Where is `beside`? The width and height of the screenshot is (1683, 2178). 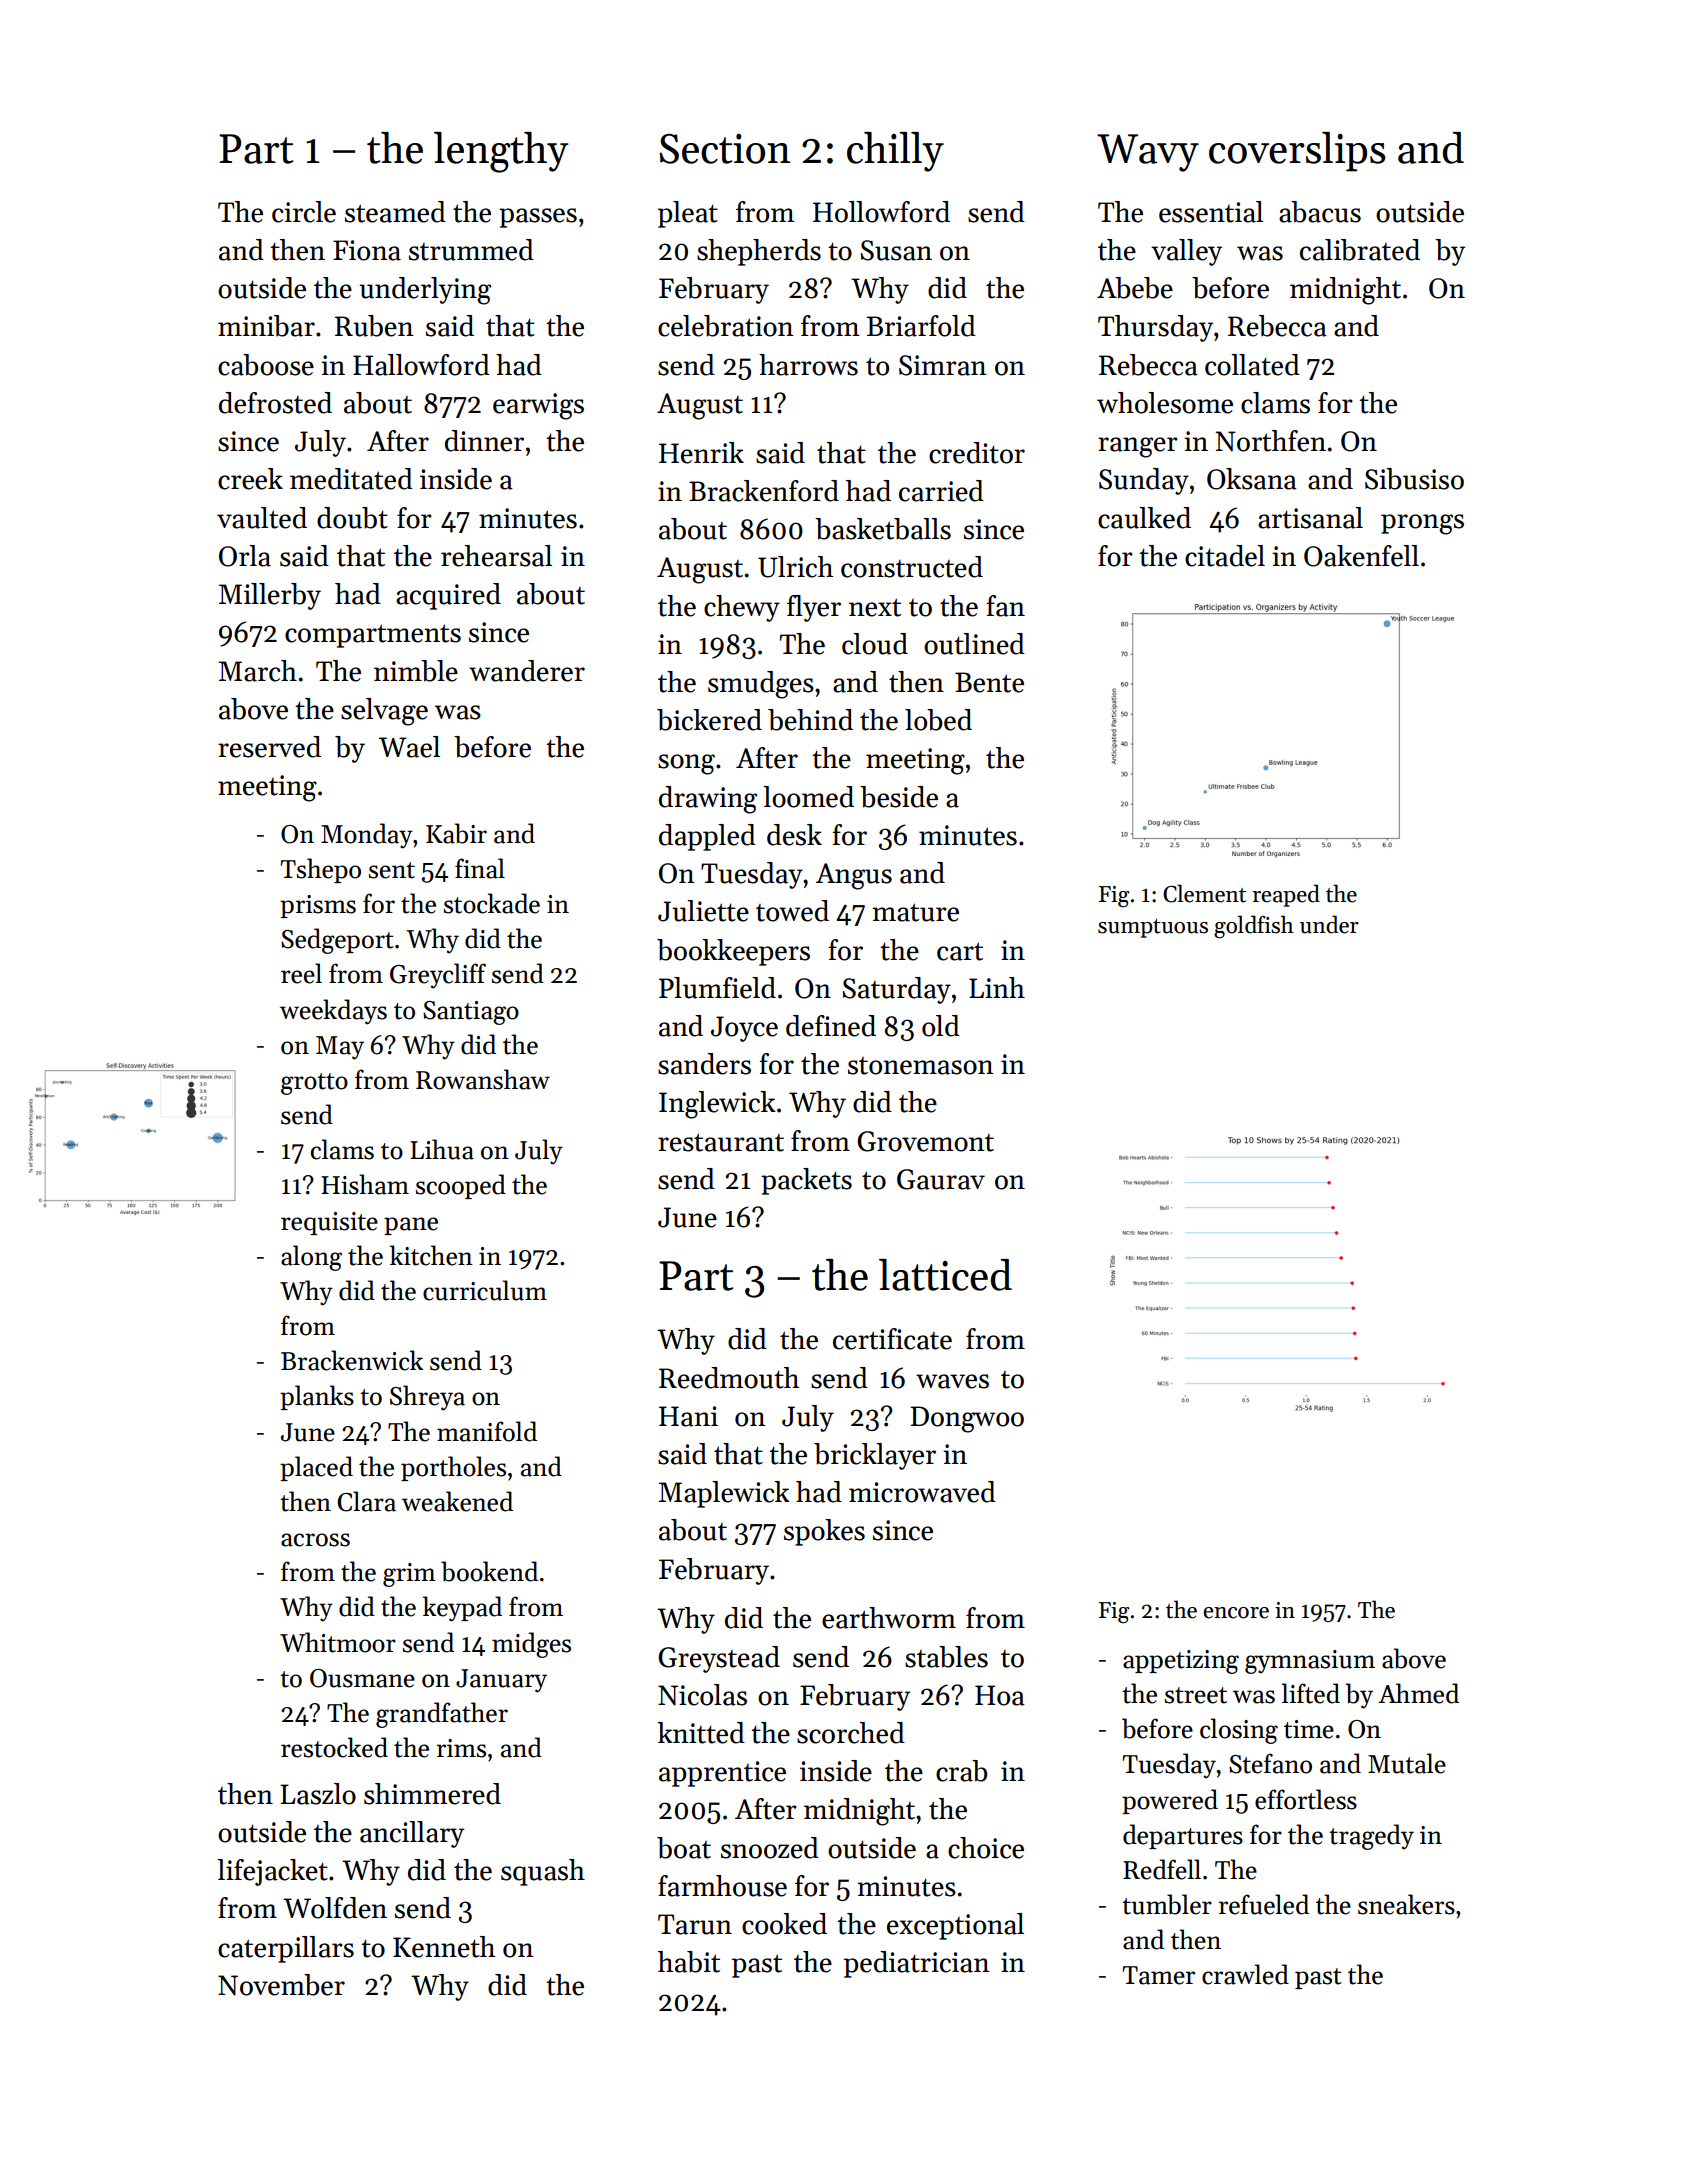 beside is located at coordinates (899, 797).
